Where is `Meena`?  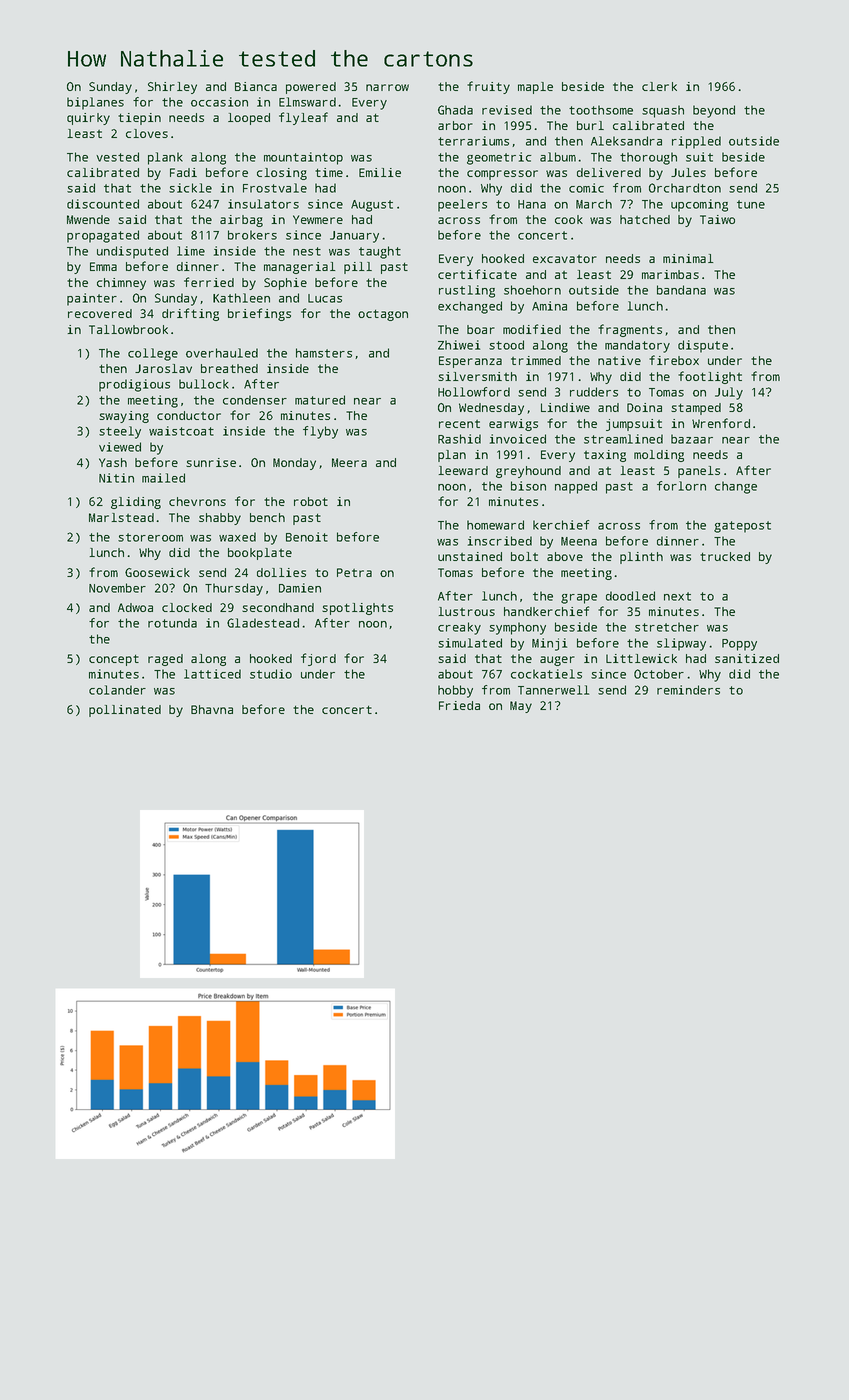
Meena is located at coordinates (579, 541).
